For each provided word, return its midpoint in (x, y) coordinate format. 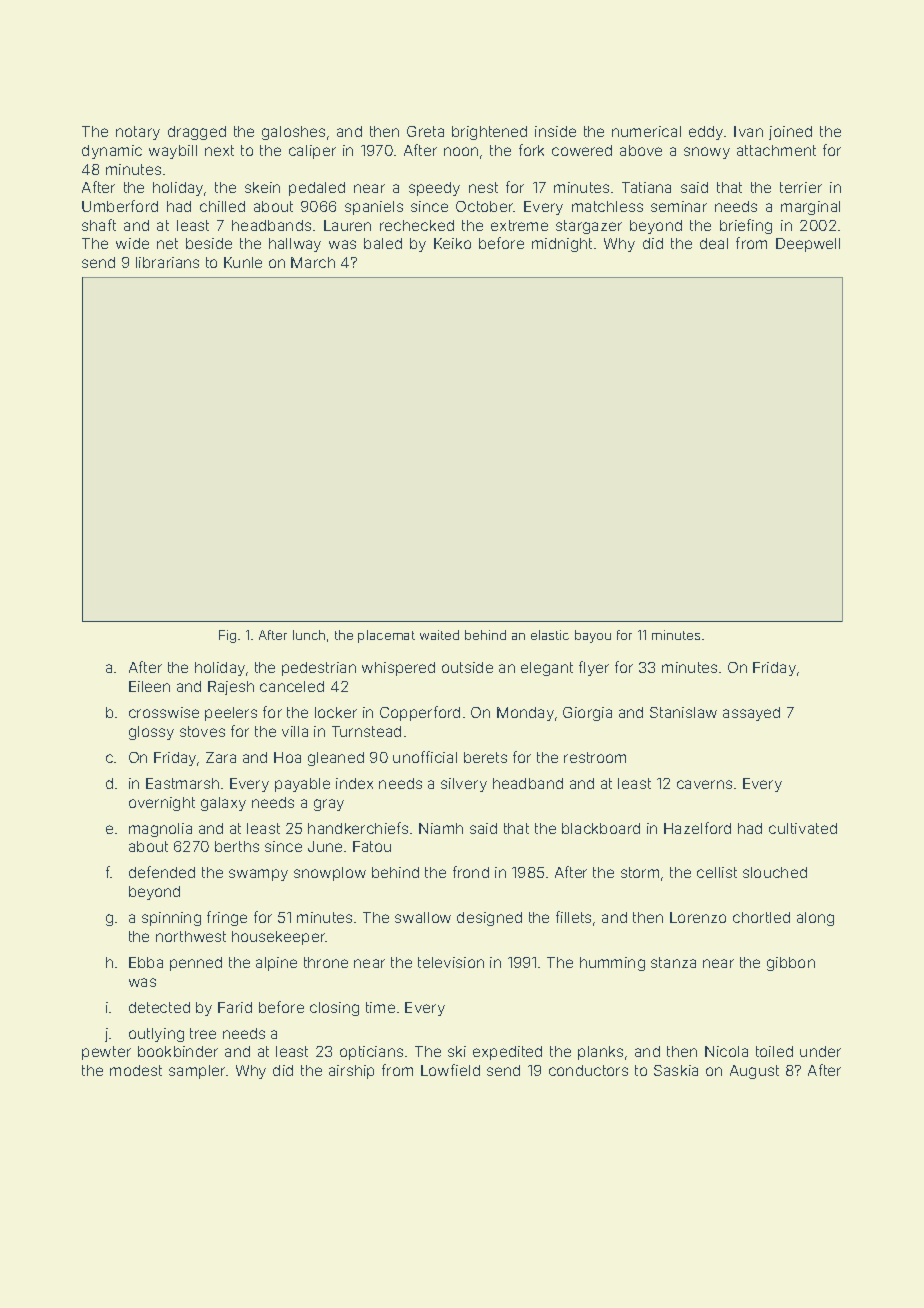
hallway (295, 245)
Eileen (149, 686)
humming (612, 964)
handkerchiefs (358, 828)
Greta (425, 131)
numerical (646, 131)
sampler (197, 1072)
